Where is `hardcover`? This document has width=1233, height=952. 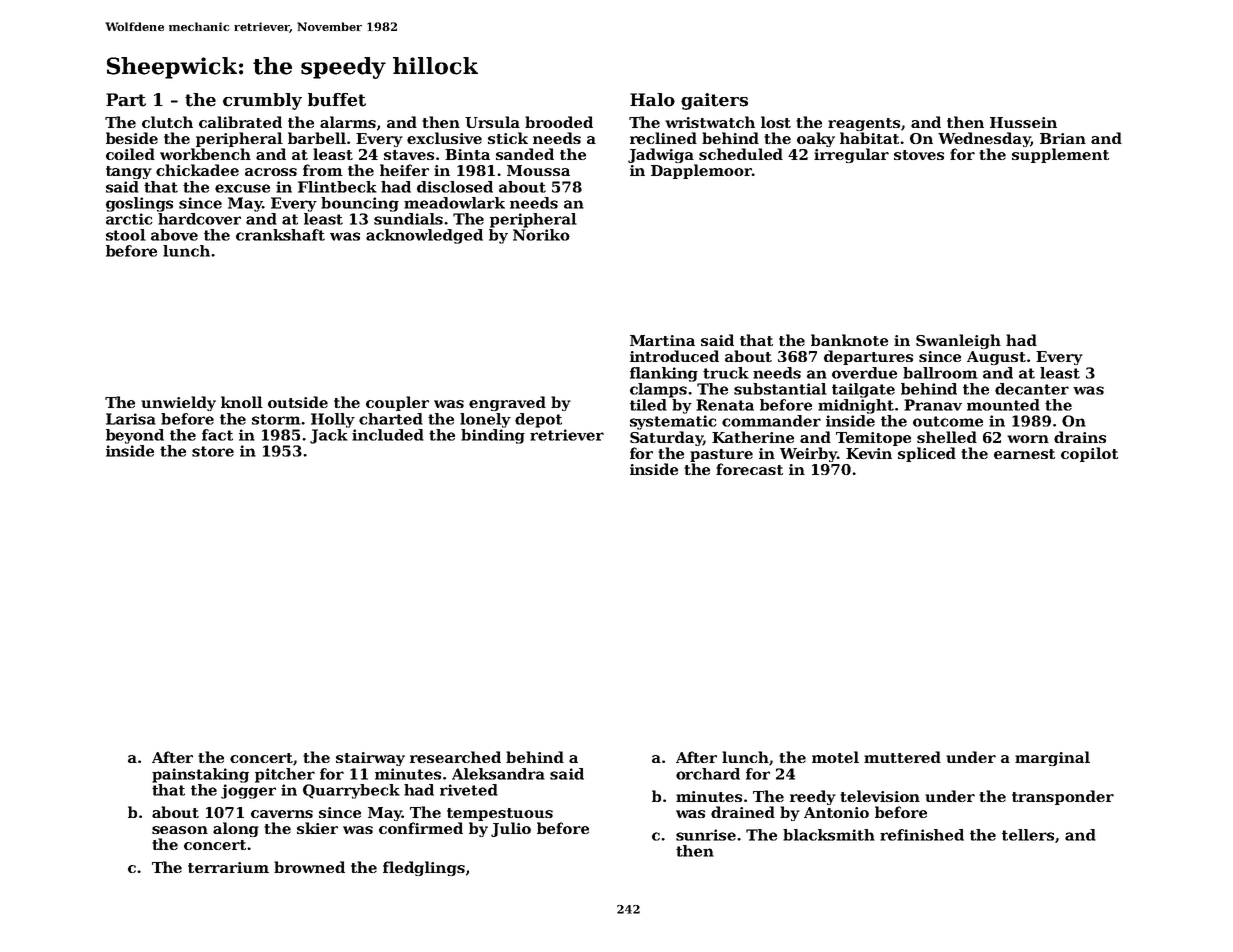 hardcover is located at coordinates (199, 219).
